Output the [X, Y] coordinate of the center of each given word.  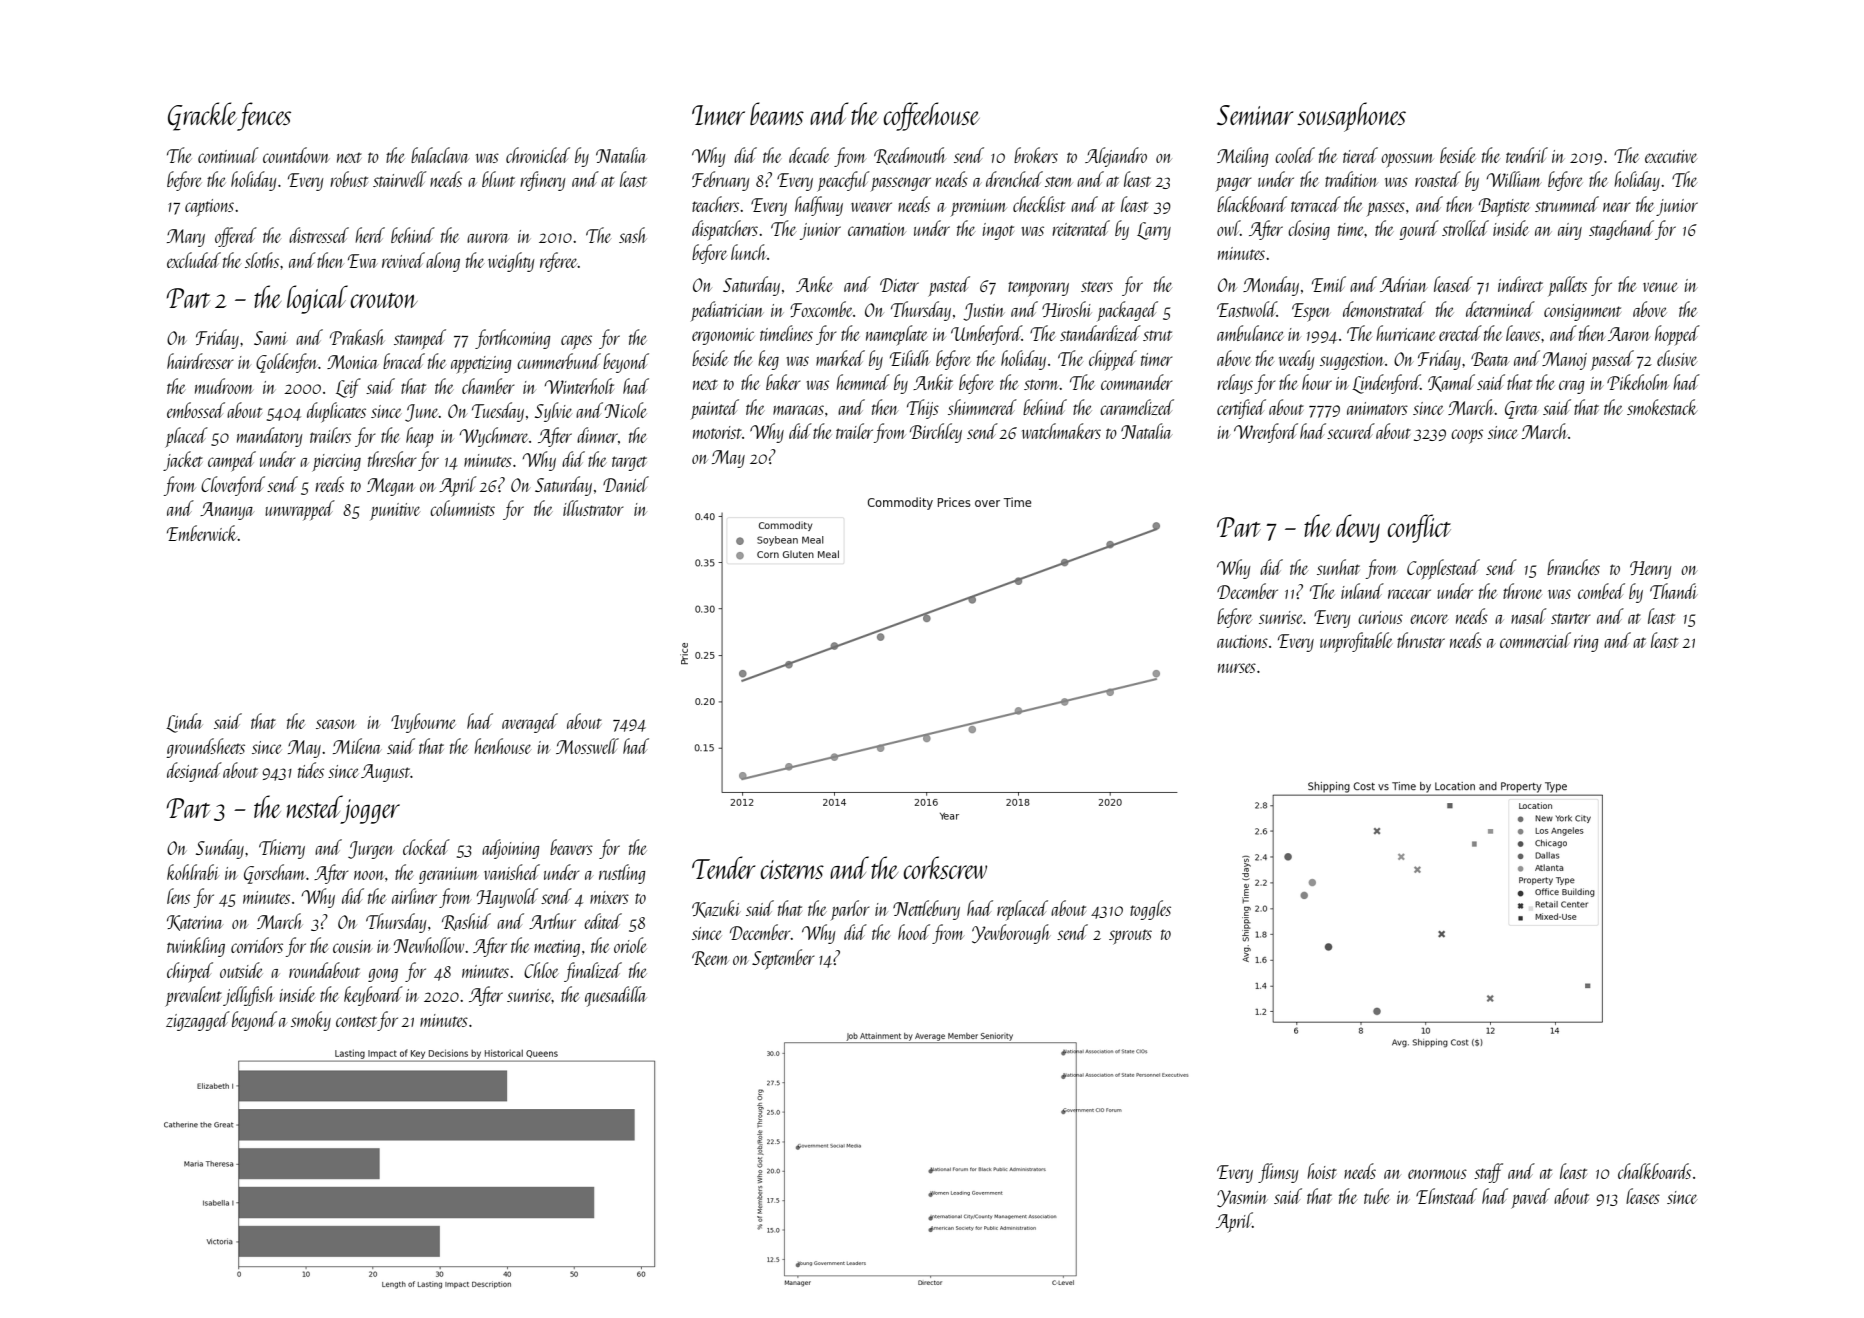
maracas [798, 410]
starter [1571, 618]
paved [1530, 1198]
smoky [311, 1021]
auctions [1242, 641]
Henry [1650, 570]
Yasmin [1242, 1198]
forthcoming [512, 339]
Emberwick [202, 533]
